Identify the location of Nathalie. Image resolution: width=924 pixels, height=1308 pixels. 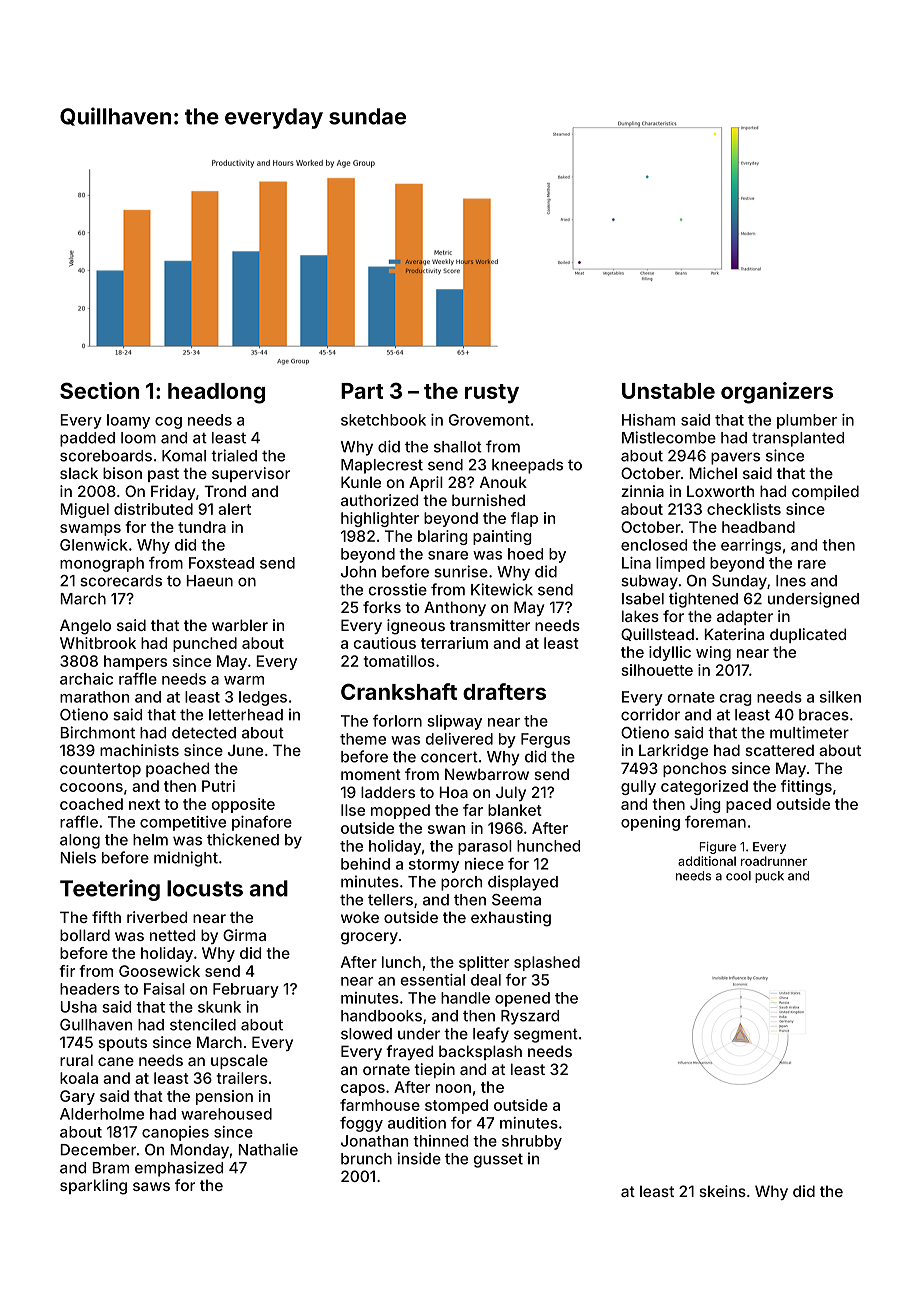
(268, 1149).
